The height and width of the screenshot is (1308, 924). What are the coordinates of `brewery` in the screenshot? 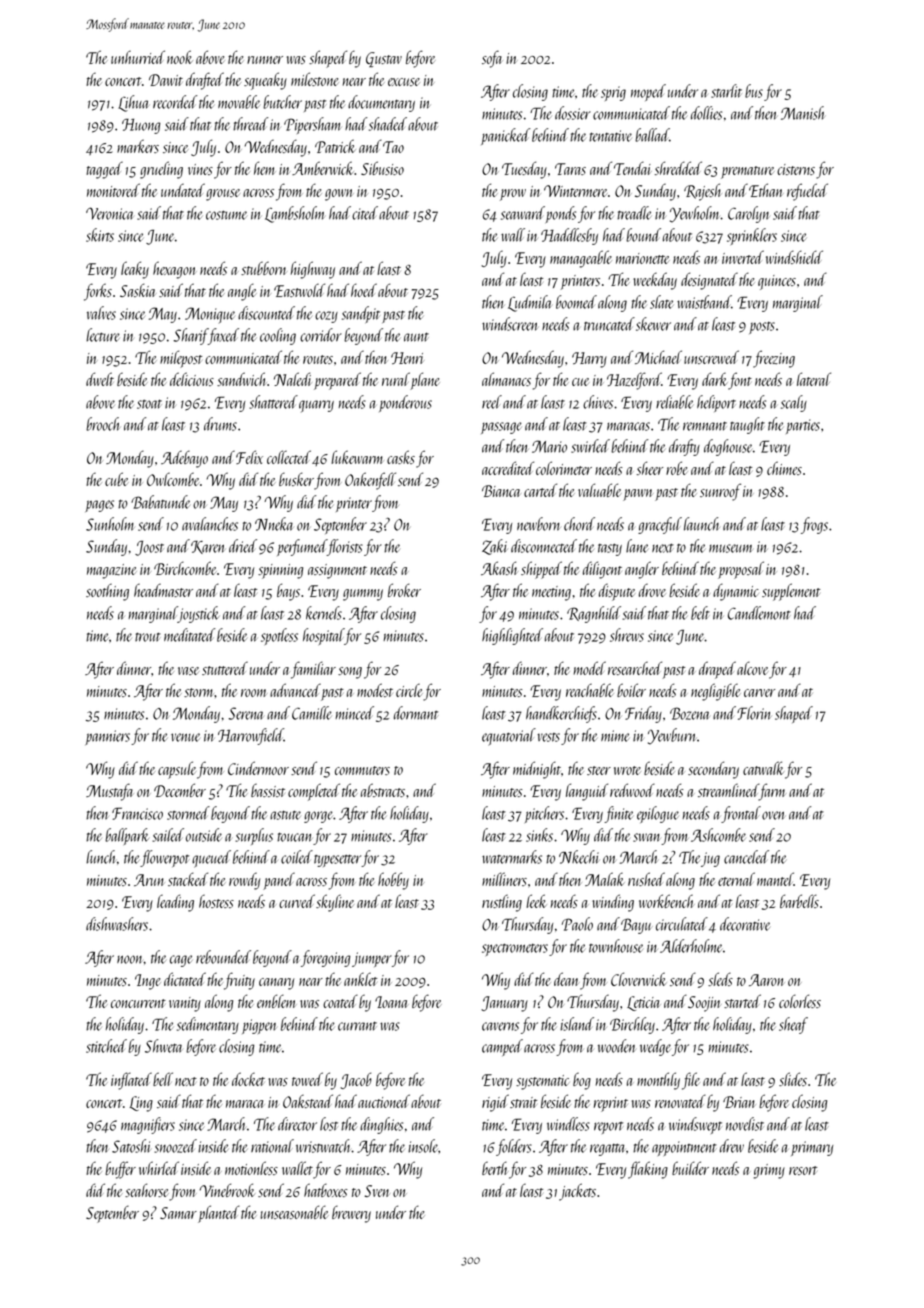 It's located at (351, 1214).
